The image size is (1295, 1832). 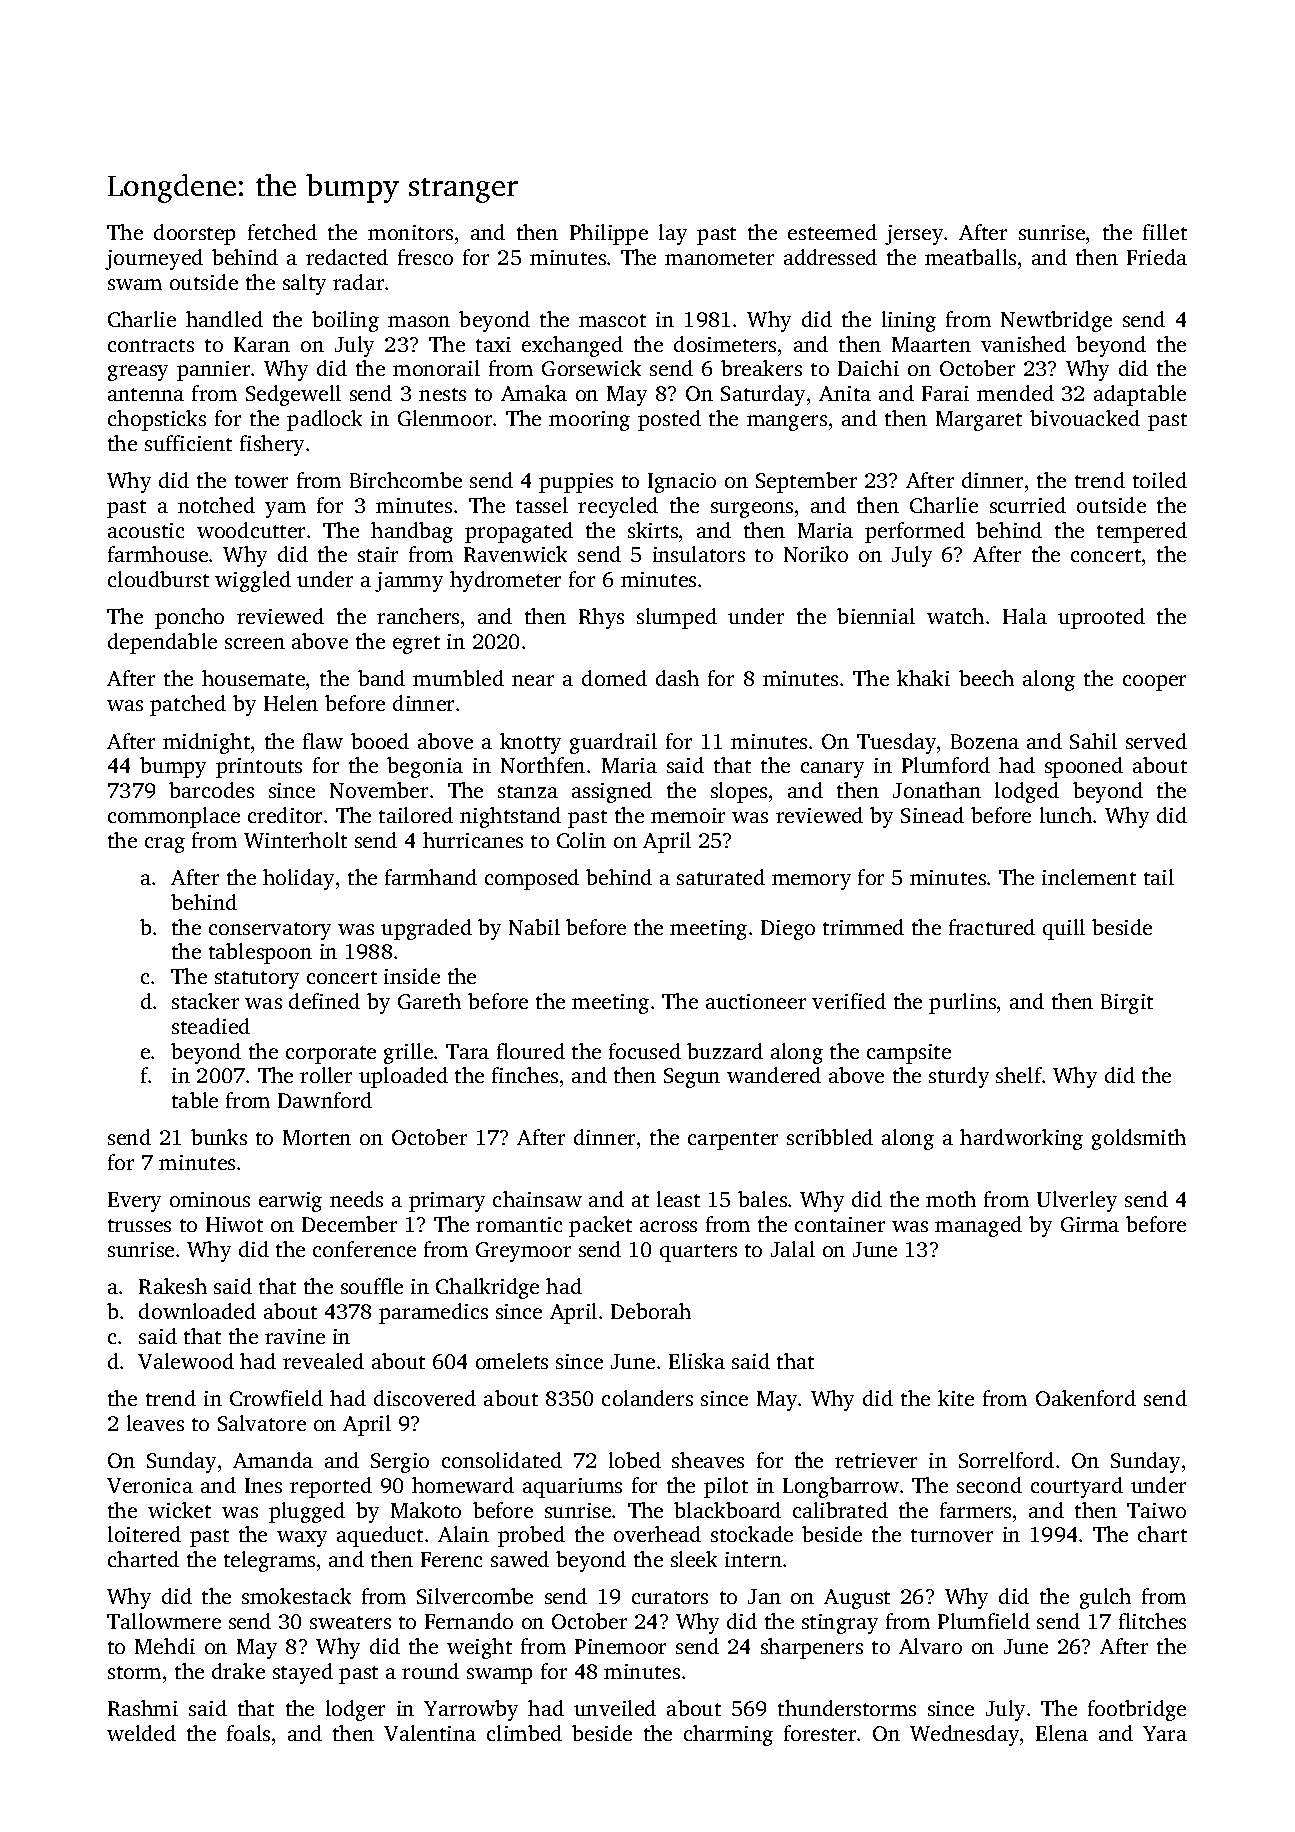 I want to click on crag, so click(x=165, y=845).
